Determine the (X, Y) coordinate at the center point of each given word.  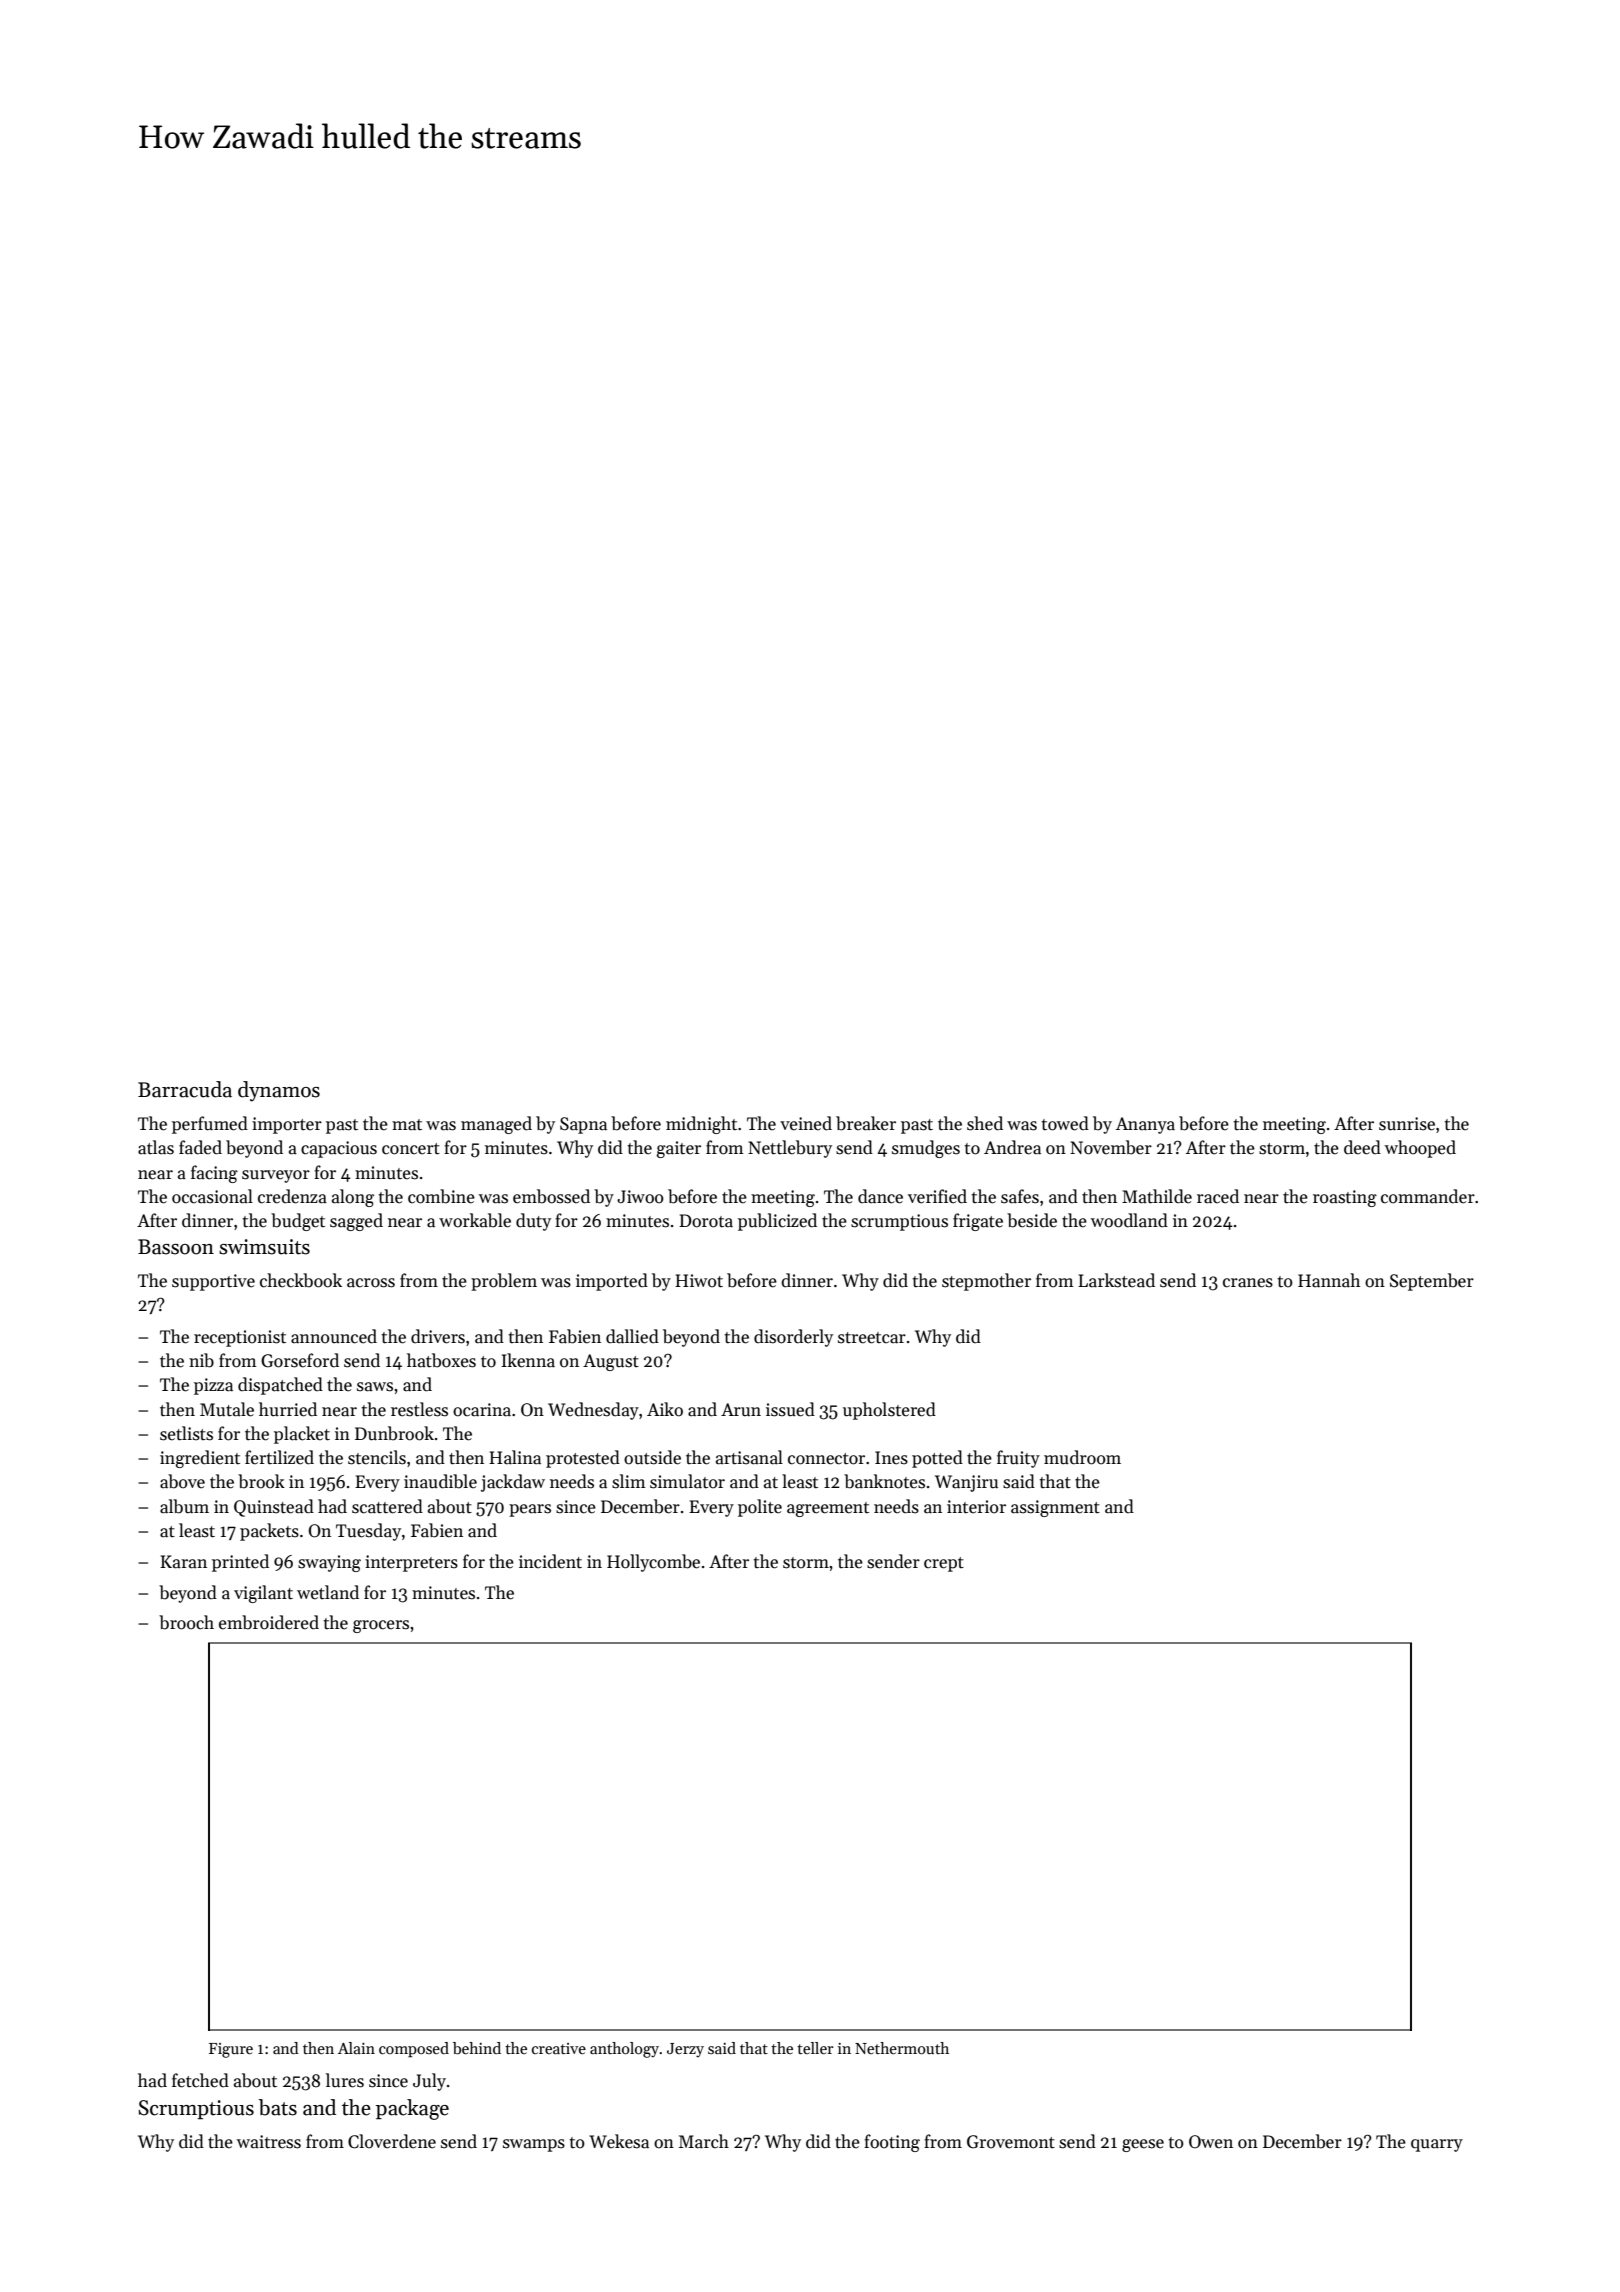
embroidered (269, 1622)
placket (302, 1435)
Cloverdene (392, 2141)
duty (533, 1222)
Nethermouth (902, 2048)
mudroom (1082, 1457)
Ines (891, 1458)
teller (815, 2048)
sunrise (1407, 1124)
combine (441, 1196)
